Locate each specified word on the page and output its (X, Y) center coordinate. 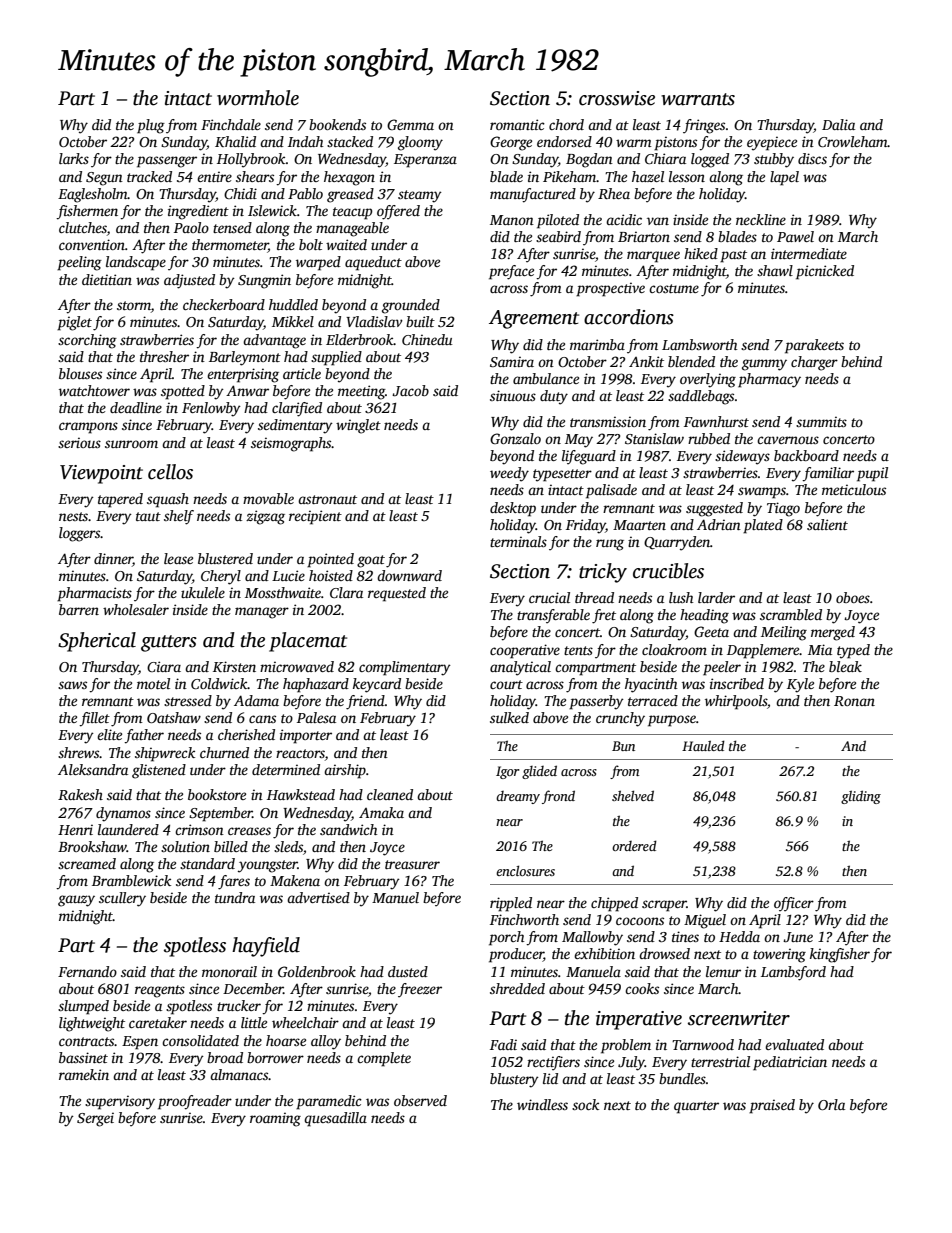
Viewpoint (101, 474)
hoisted (331, 575)
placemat (308, 642)
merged (833, 633)
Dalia (838, 124)
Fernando (87, 971)
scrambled (791, 614)
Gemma (410, 124)
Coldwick (219, 683)
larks (74, 158)
